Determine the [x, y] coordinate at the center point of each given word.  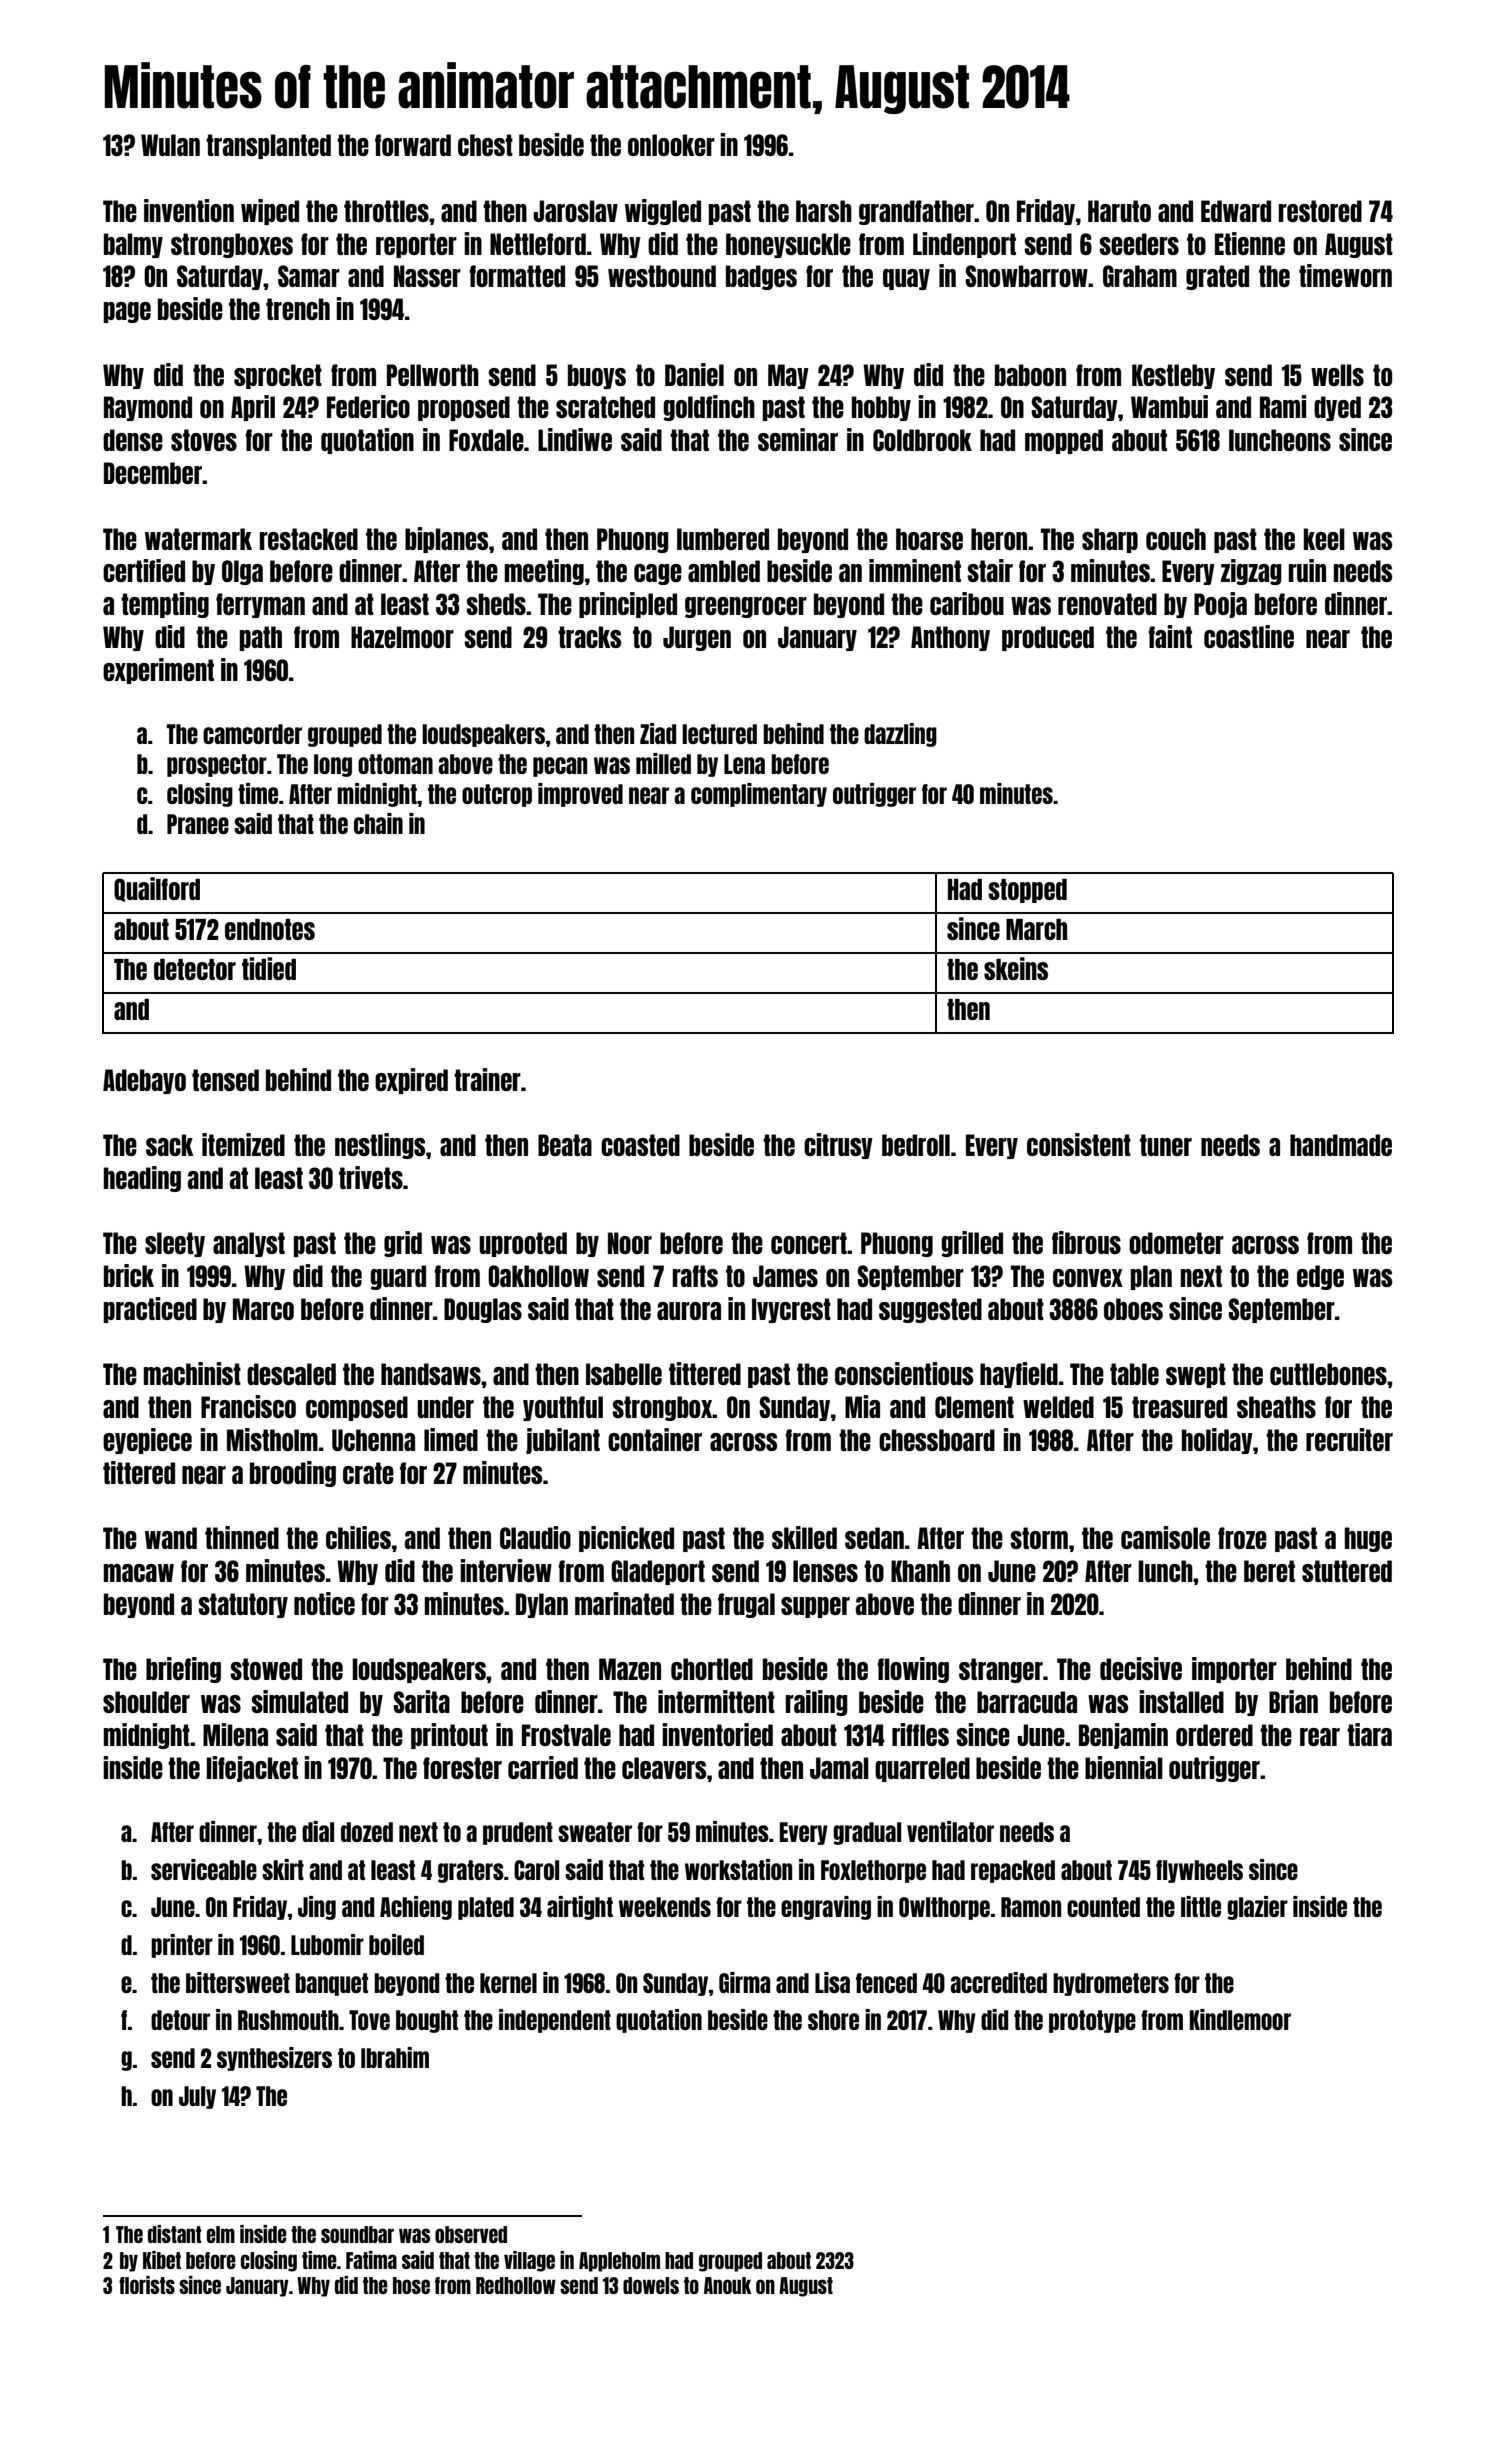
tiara [1369, 1734]
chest [485, 145]
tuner [1166, 1145]
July [197, 2097]
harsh [824, 211]
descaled [291, 1374]
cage [658, 574]
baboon [1030, 375]
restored [1320, 211]
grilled [972, 1244]
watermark [198, 539]
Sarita [421, 1701]
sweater [595, 1832]
